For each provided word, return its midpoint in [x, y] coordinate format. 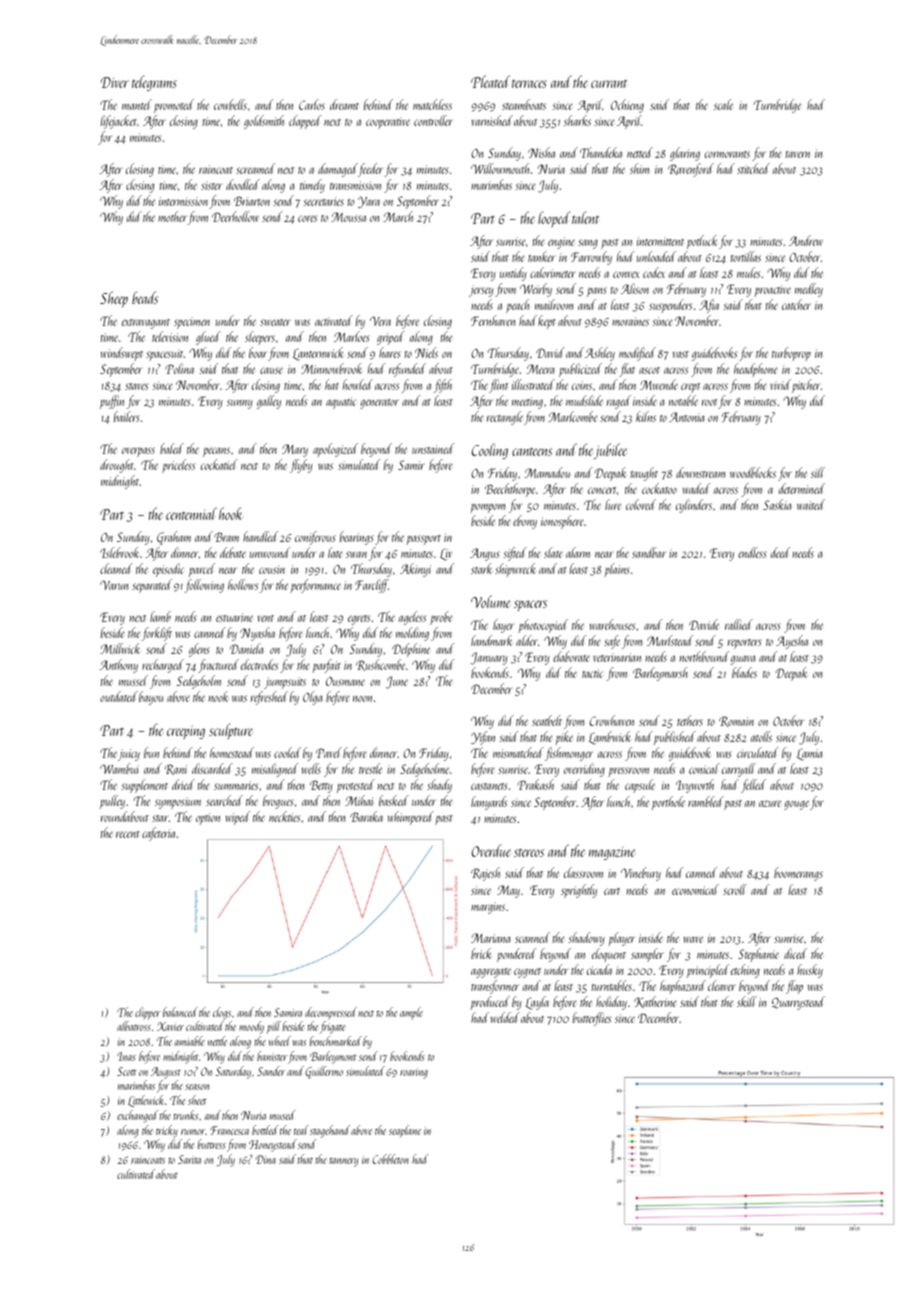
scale [723, 104]
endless [752, 552]
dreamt [344, 104]
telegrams [154, 83]
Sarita [189, 1159]
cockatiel [219, 464]
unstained [433, 448]
